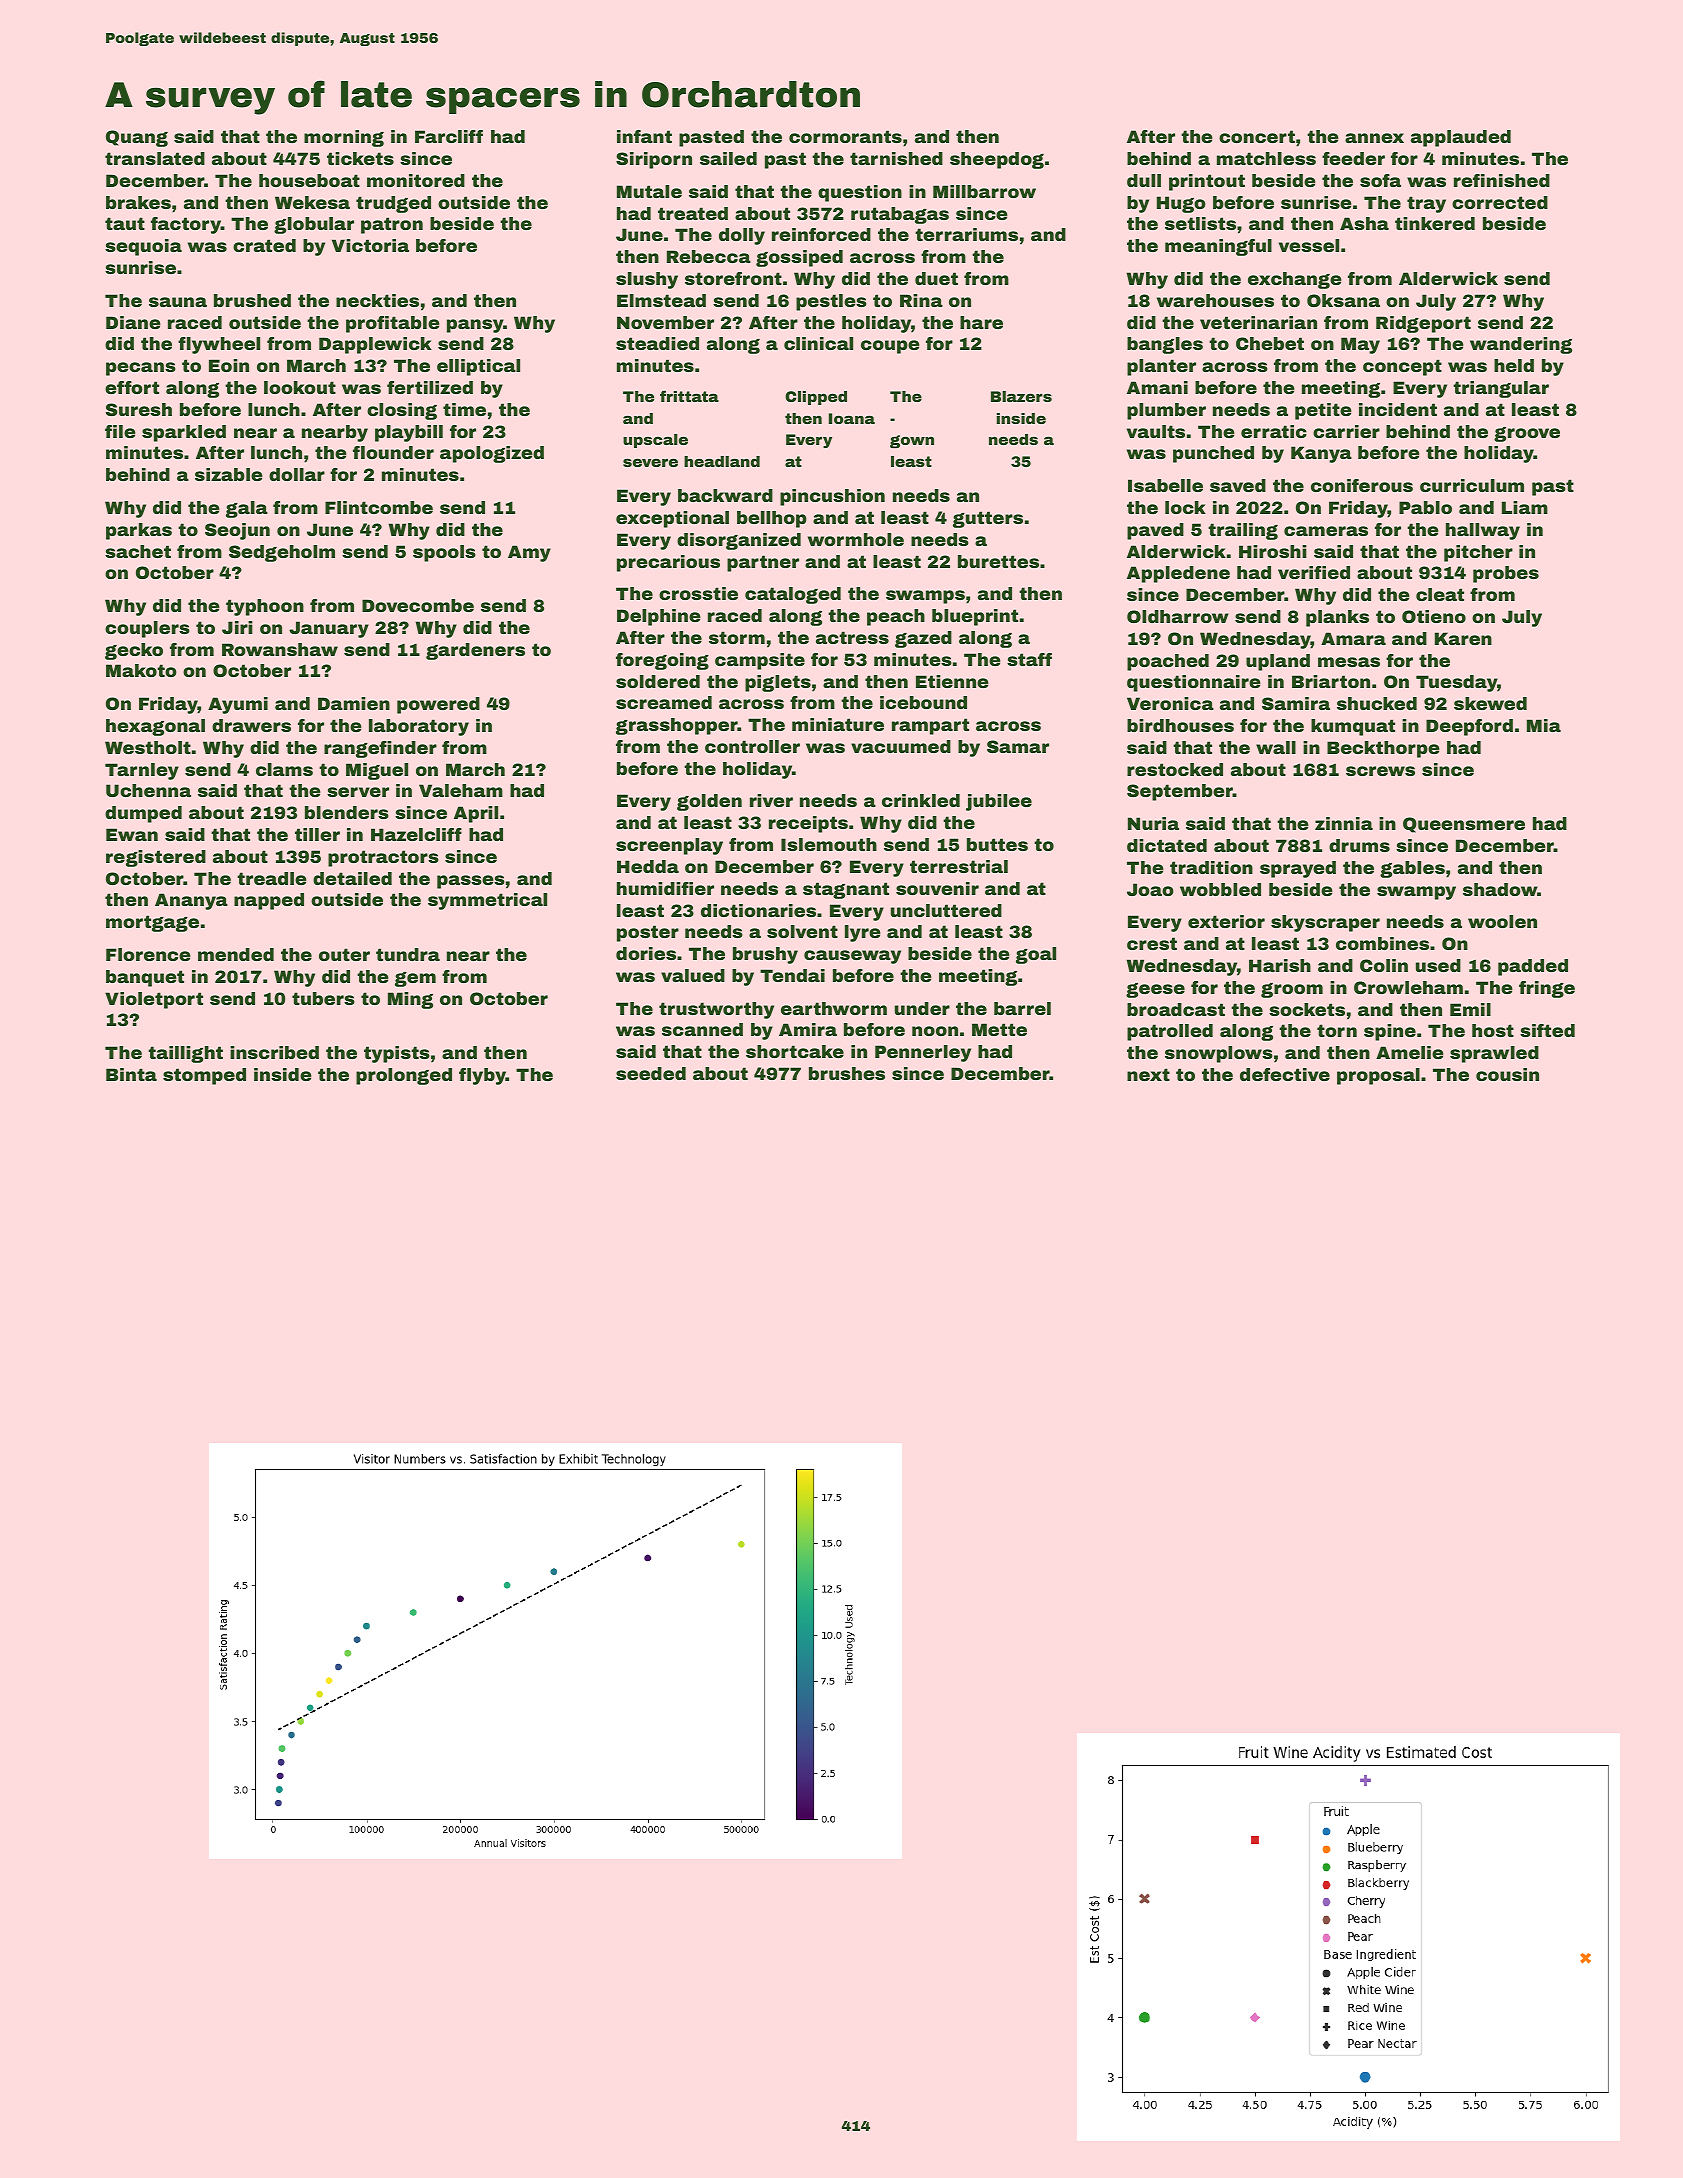 This page has height=2178, width=1683. Describe the element at coordinates (1461, 138) in the page. I see `applauded` at that location.
